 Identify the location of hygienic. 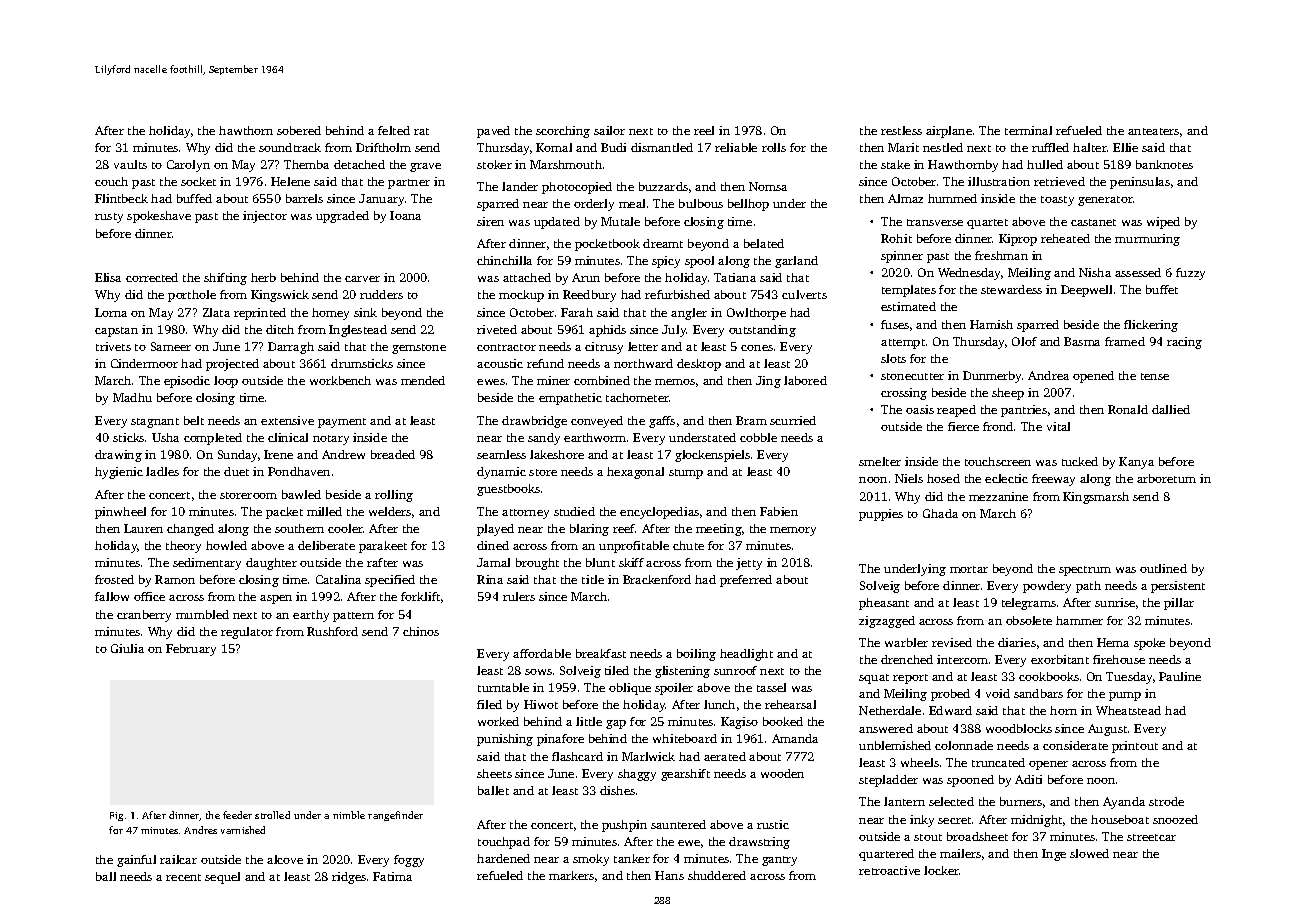
(119, 473).
